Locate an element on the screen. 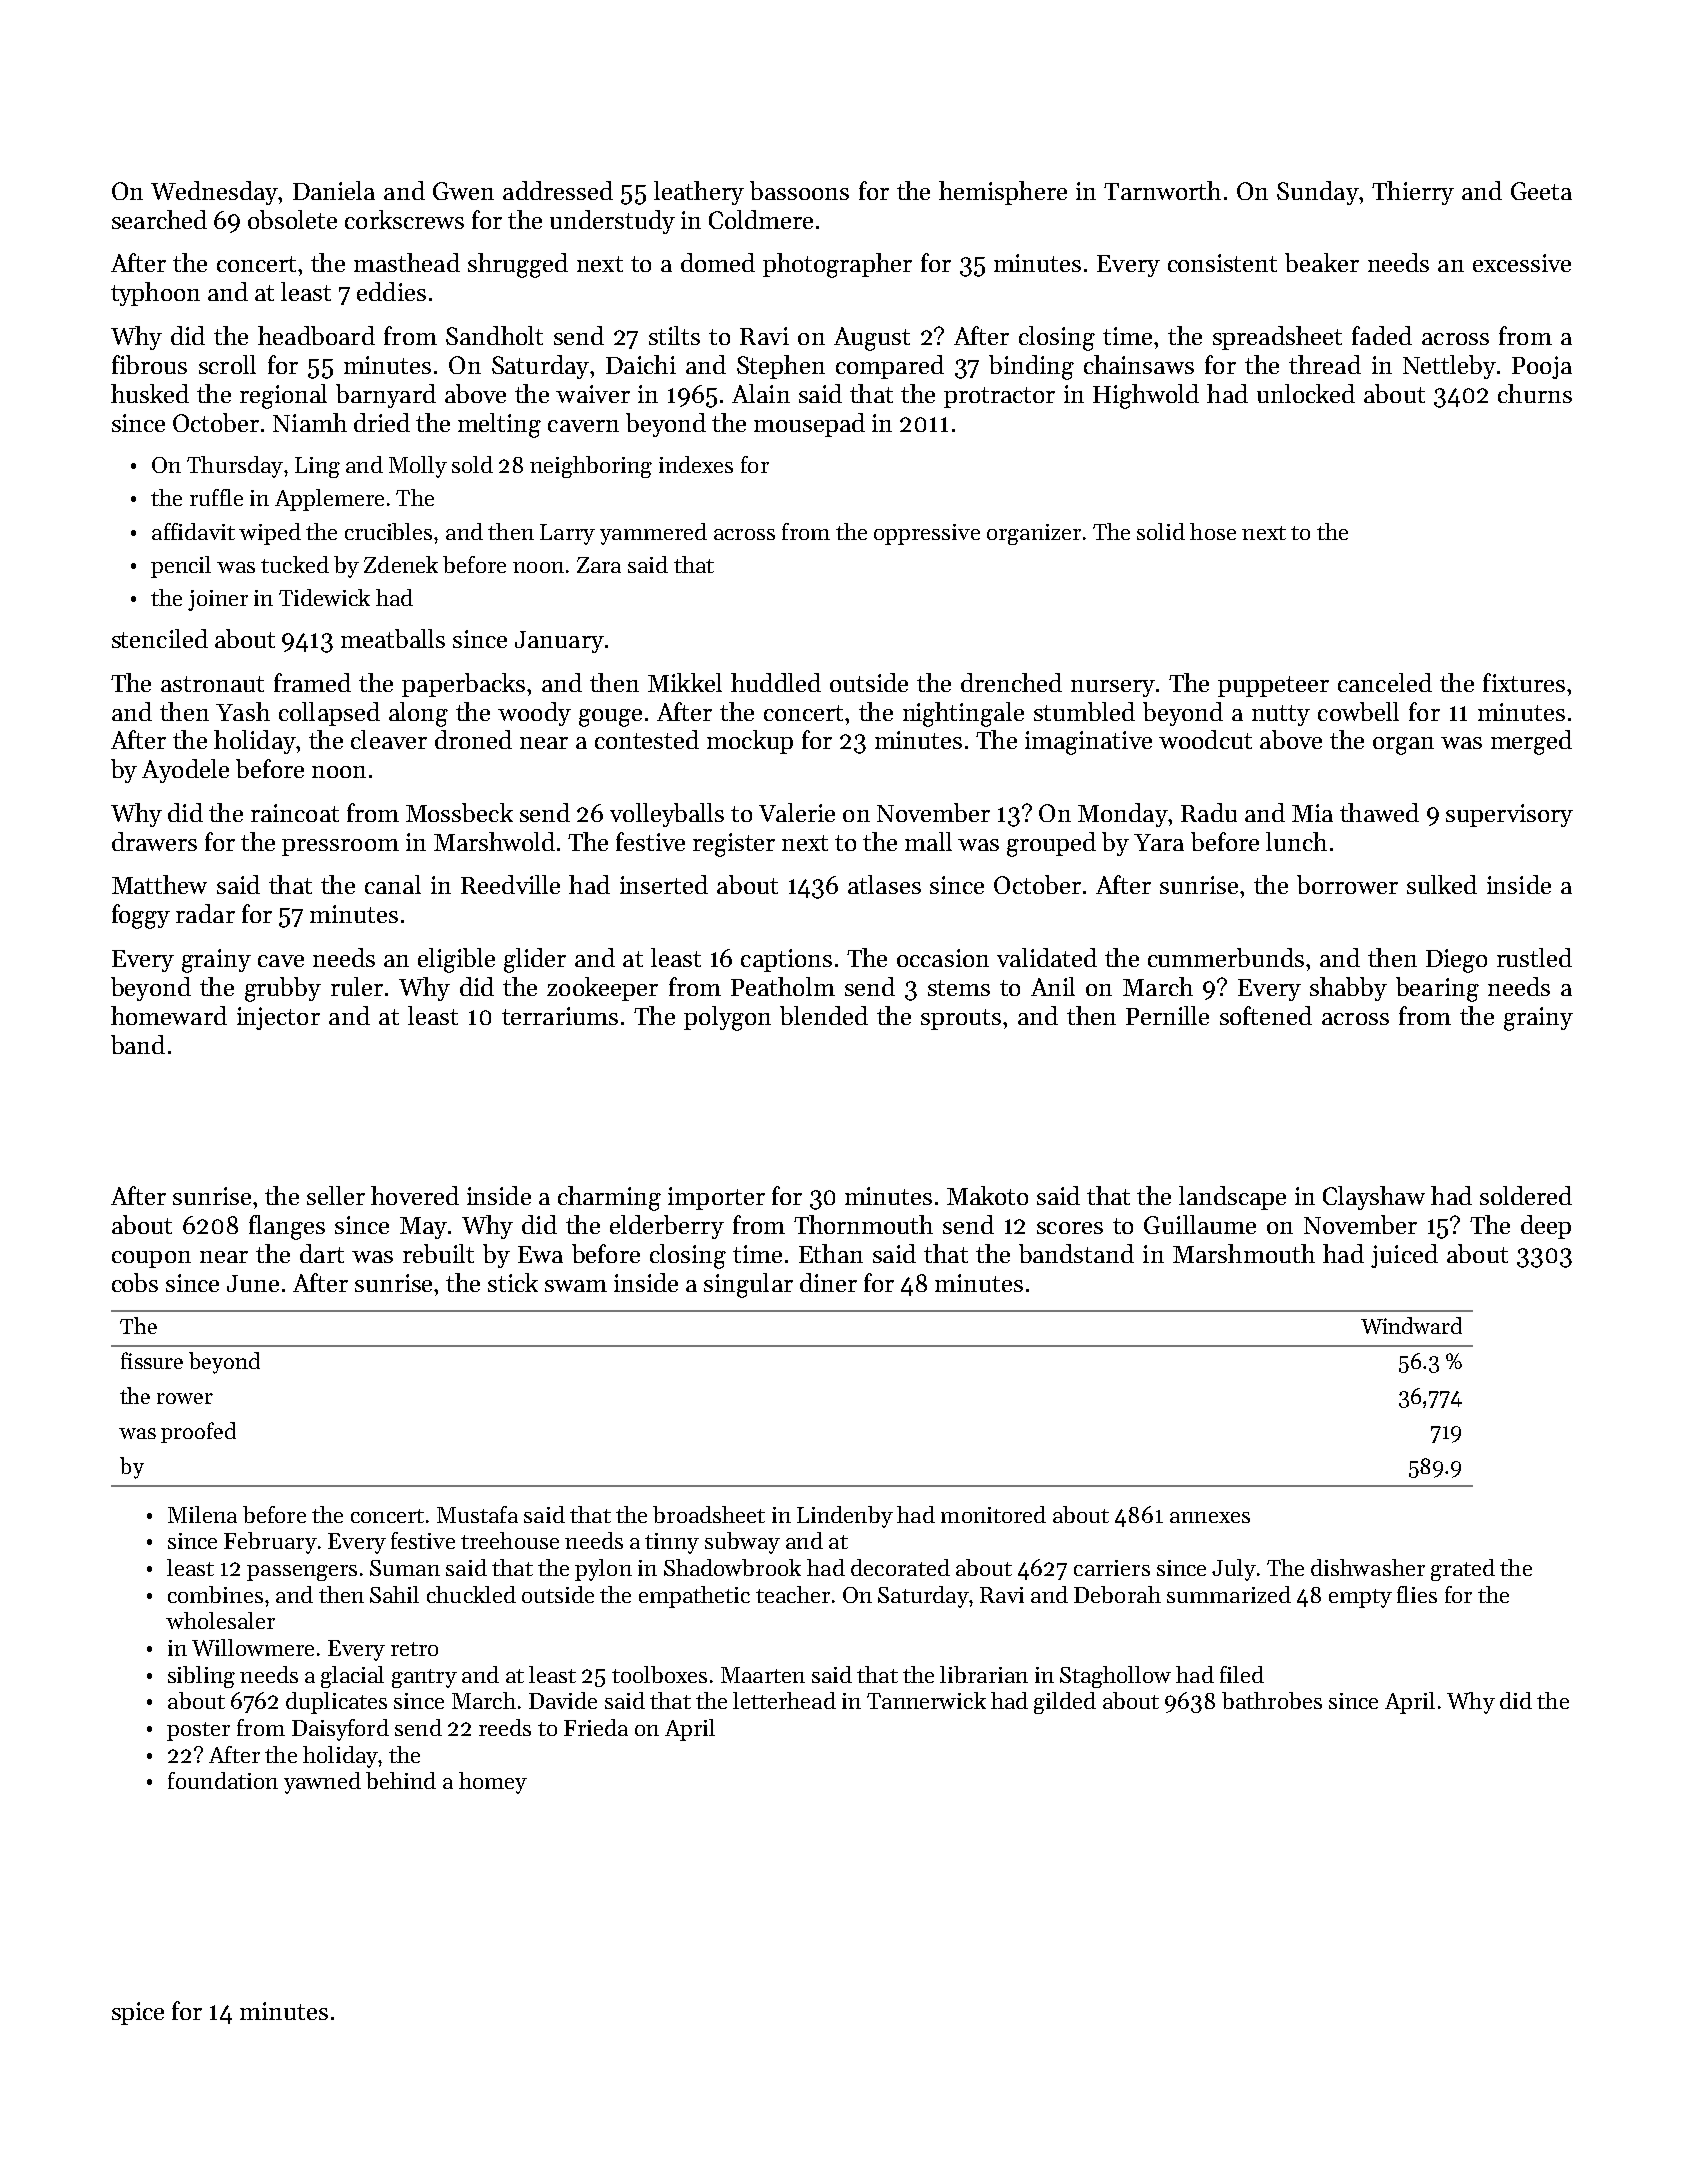  searched is located at coordinates (159, 219).
